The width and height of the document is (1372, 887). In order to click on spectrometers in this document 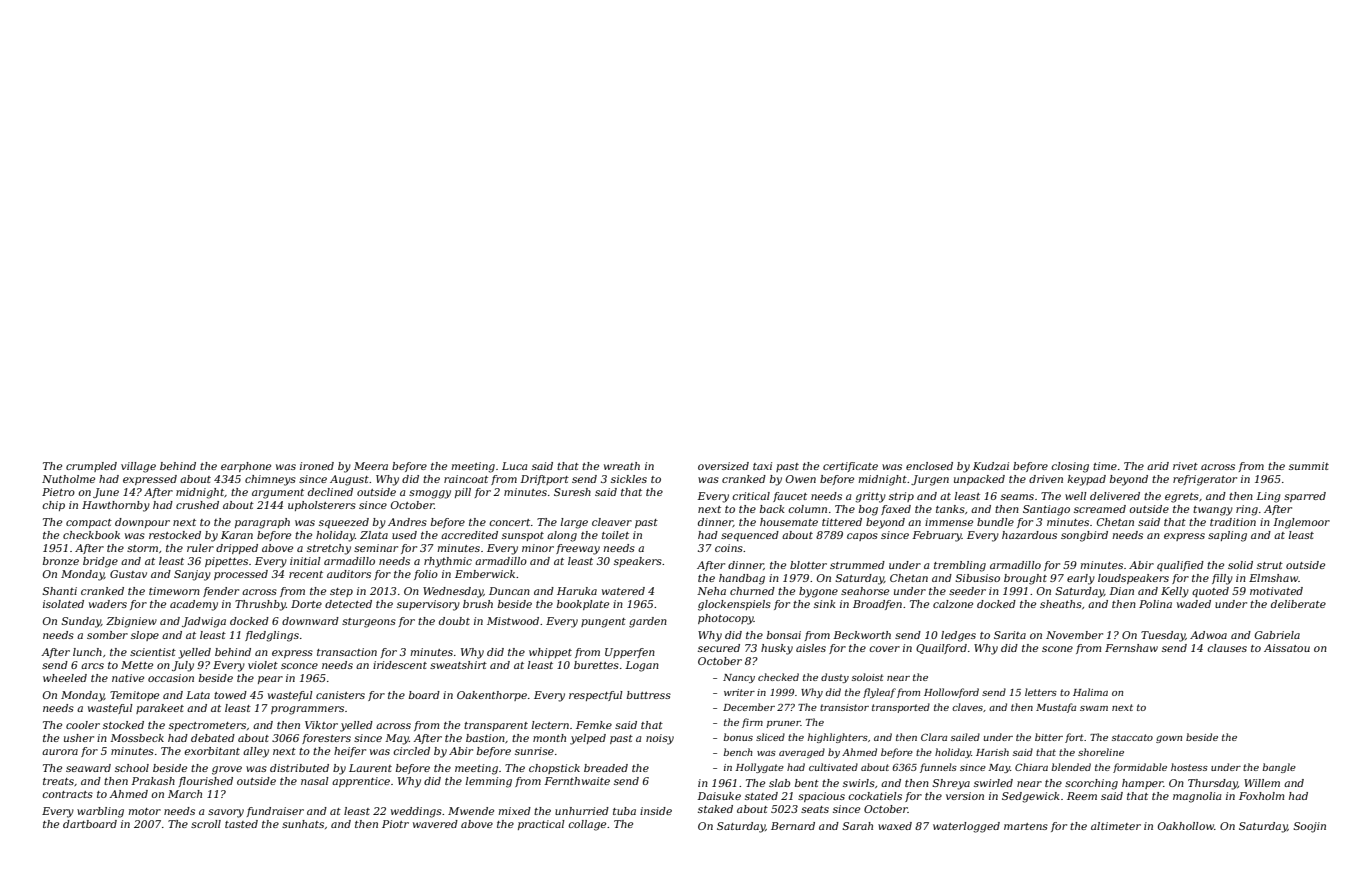, I will do `click(207, 726)`.
